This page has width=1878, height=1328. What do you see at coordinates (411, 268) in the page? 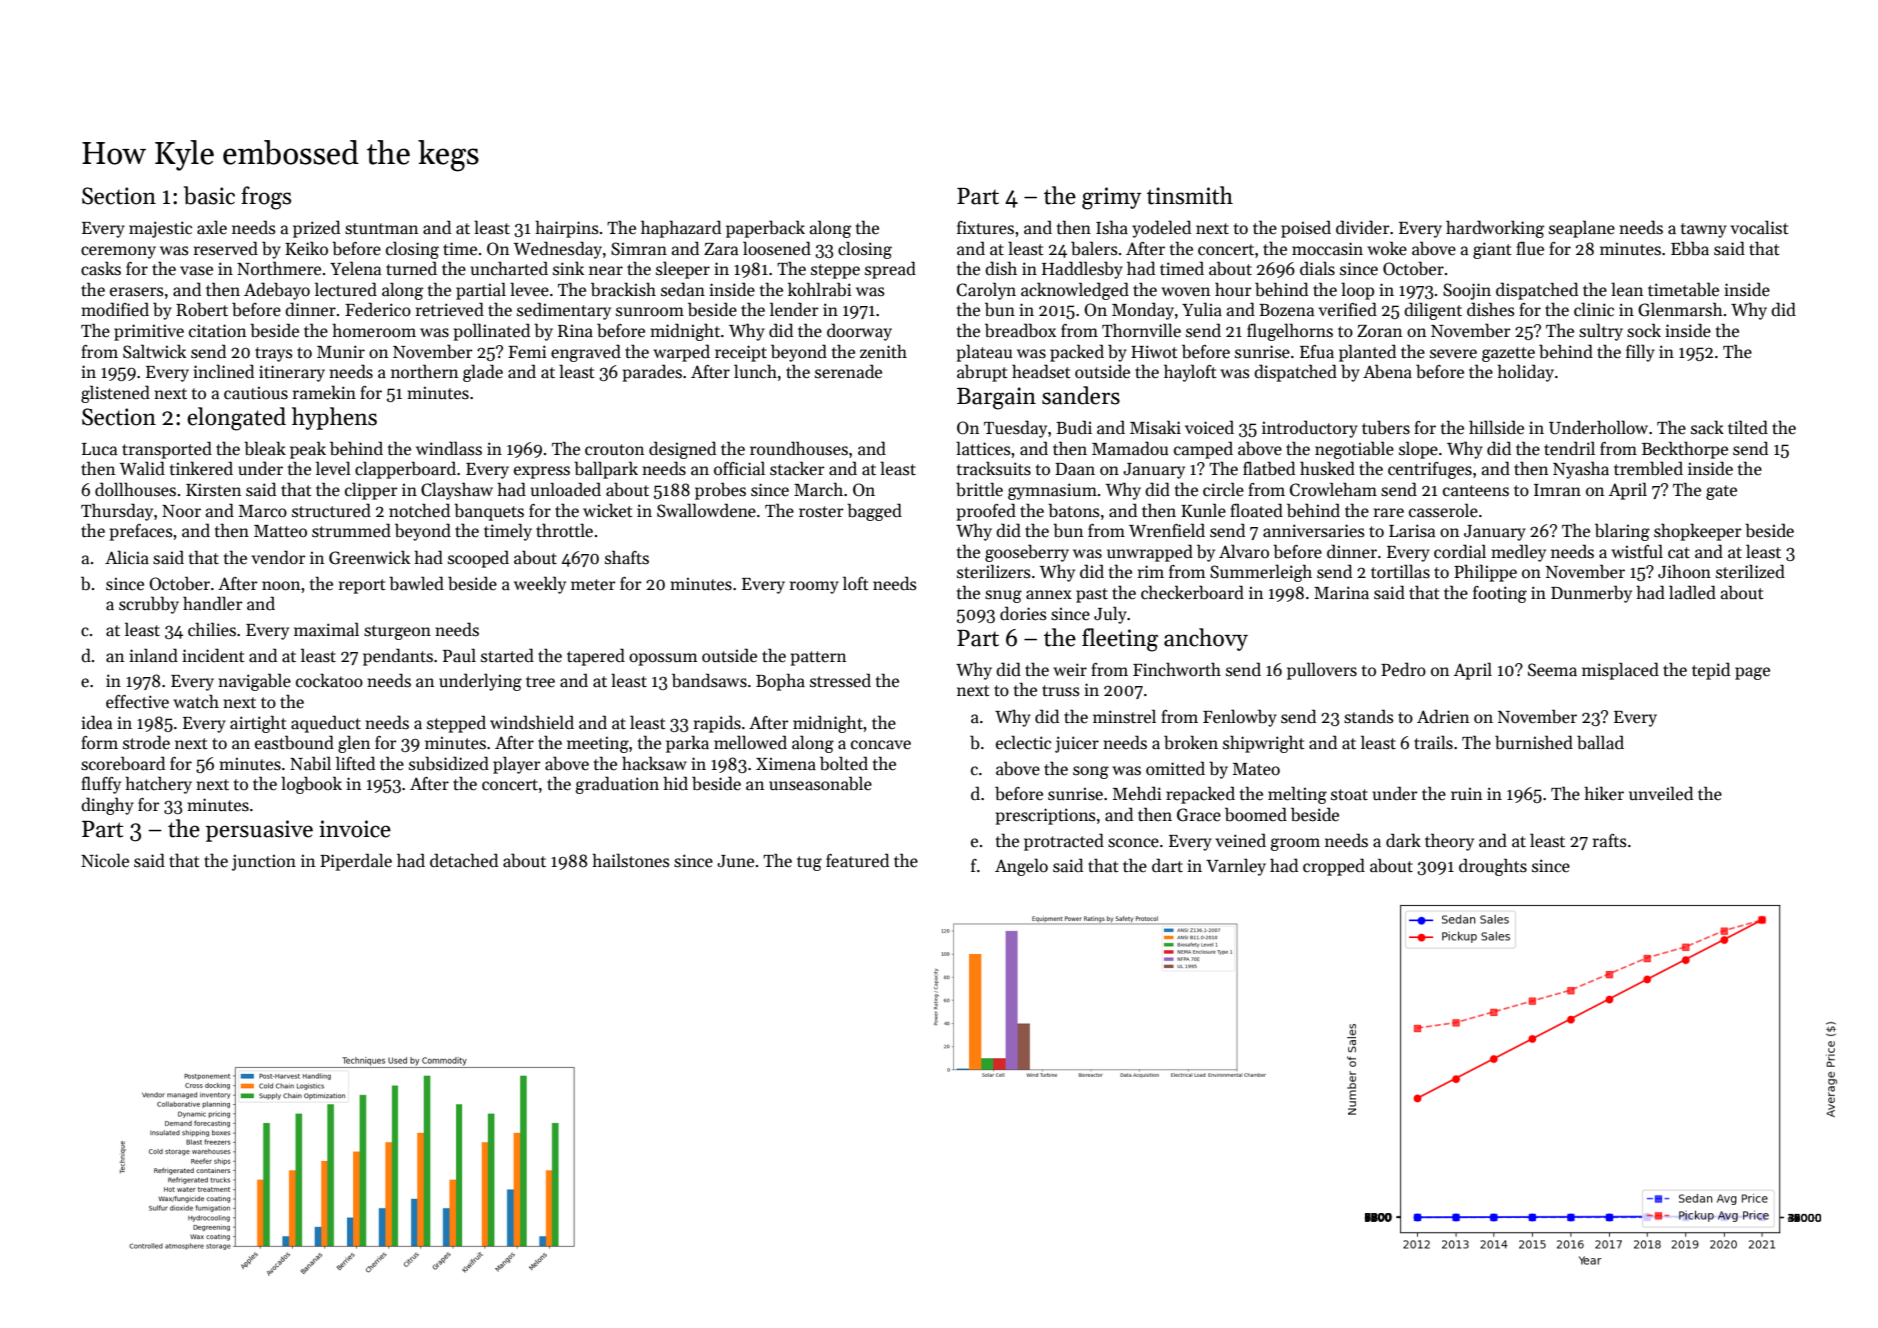
I see `turned` at bounding box center [411, 268].
